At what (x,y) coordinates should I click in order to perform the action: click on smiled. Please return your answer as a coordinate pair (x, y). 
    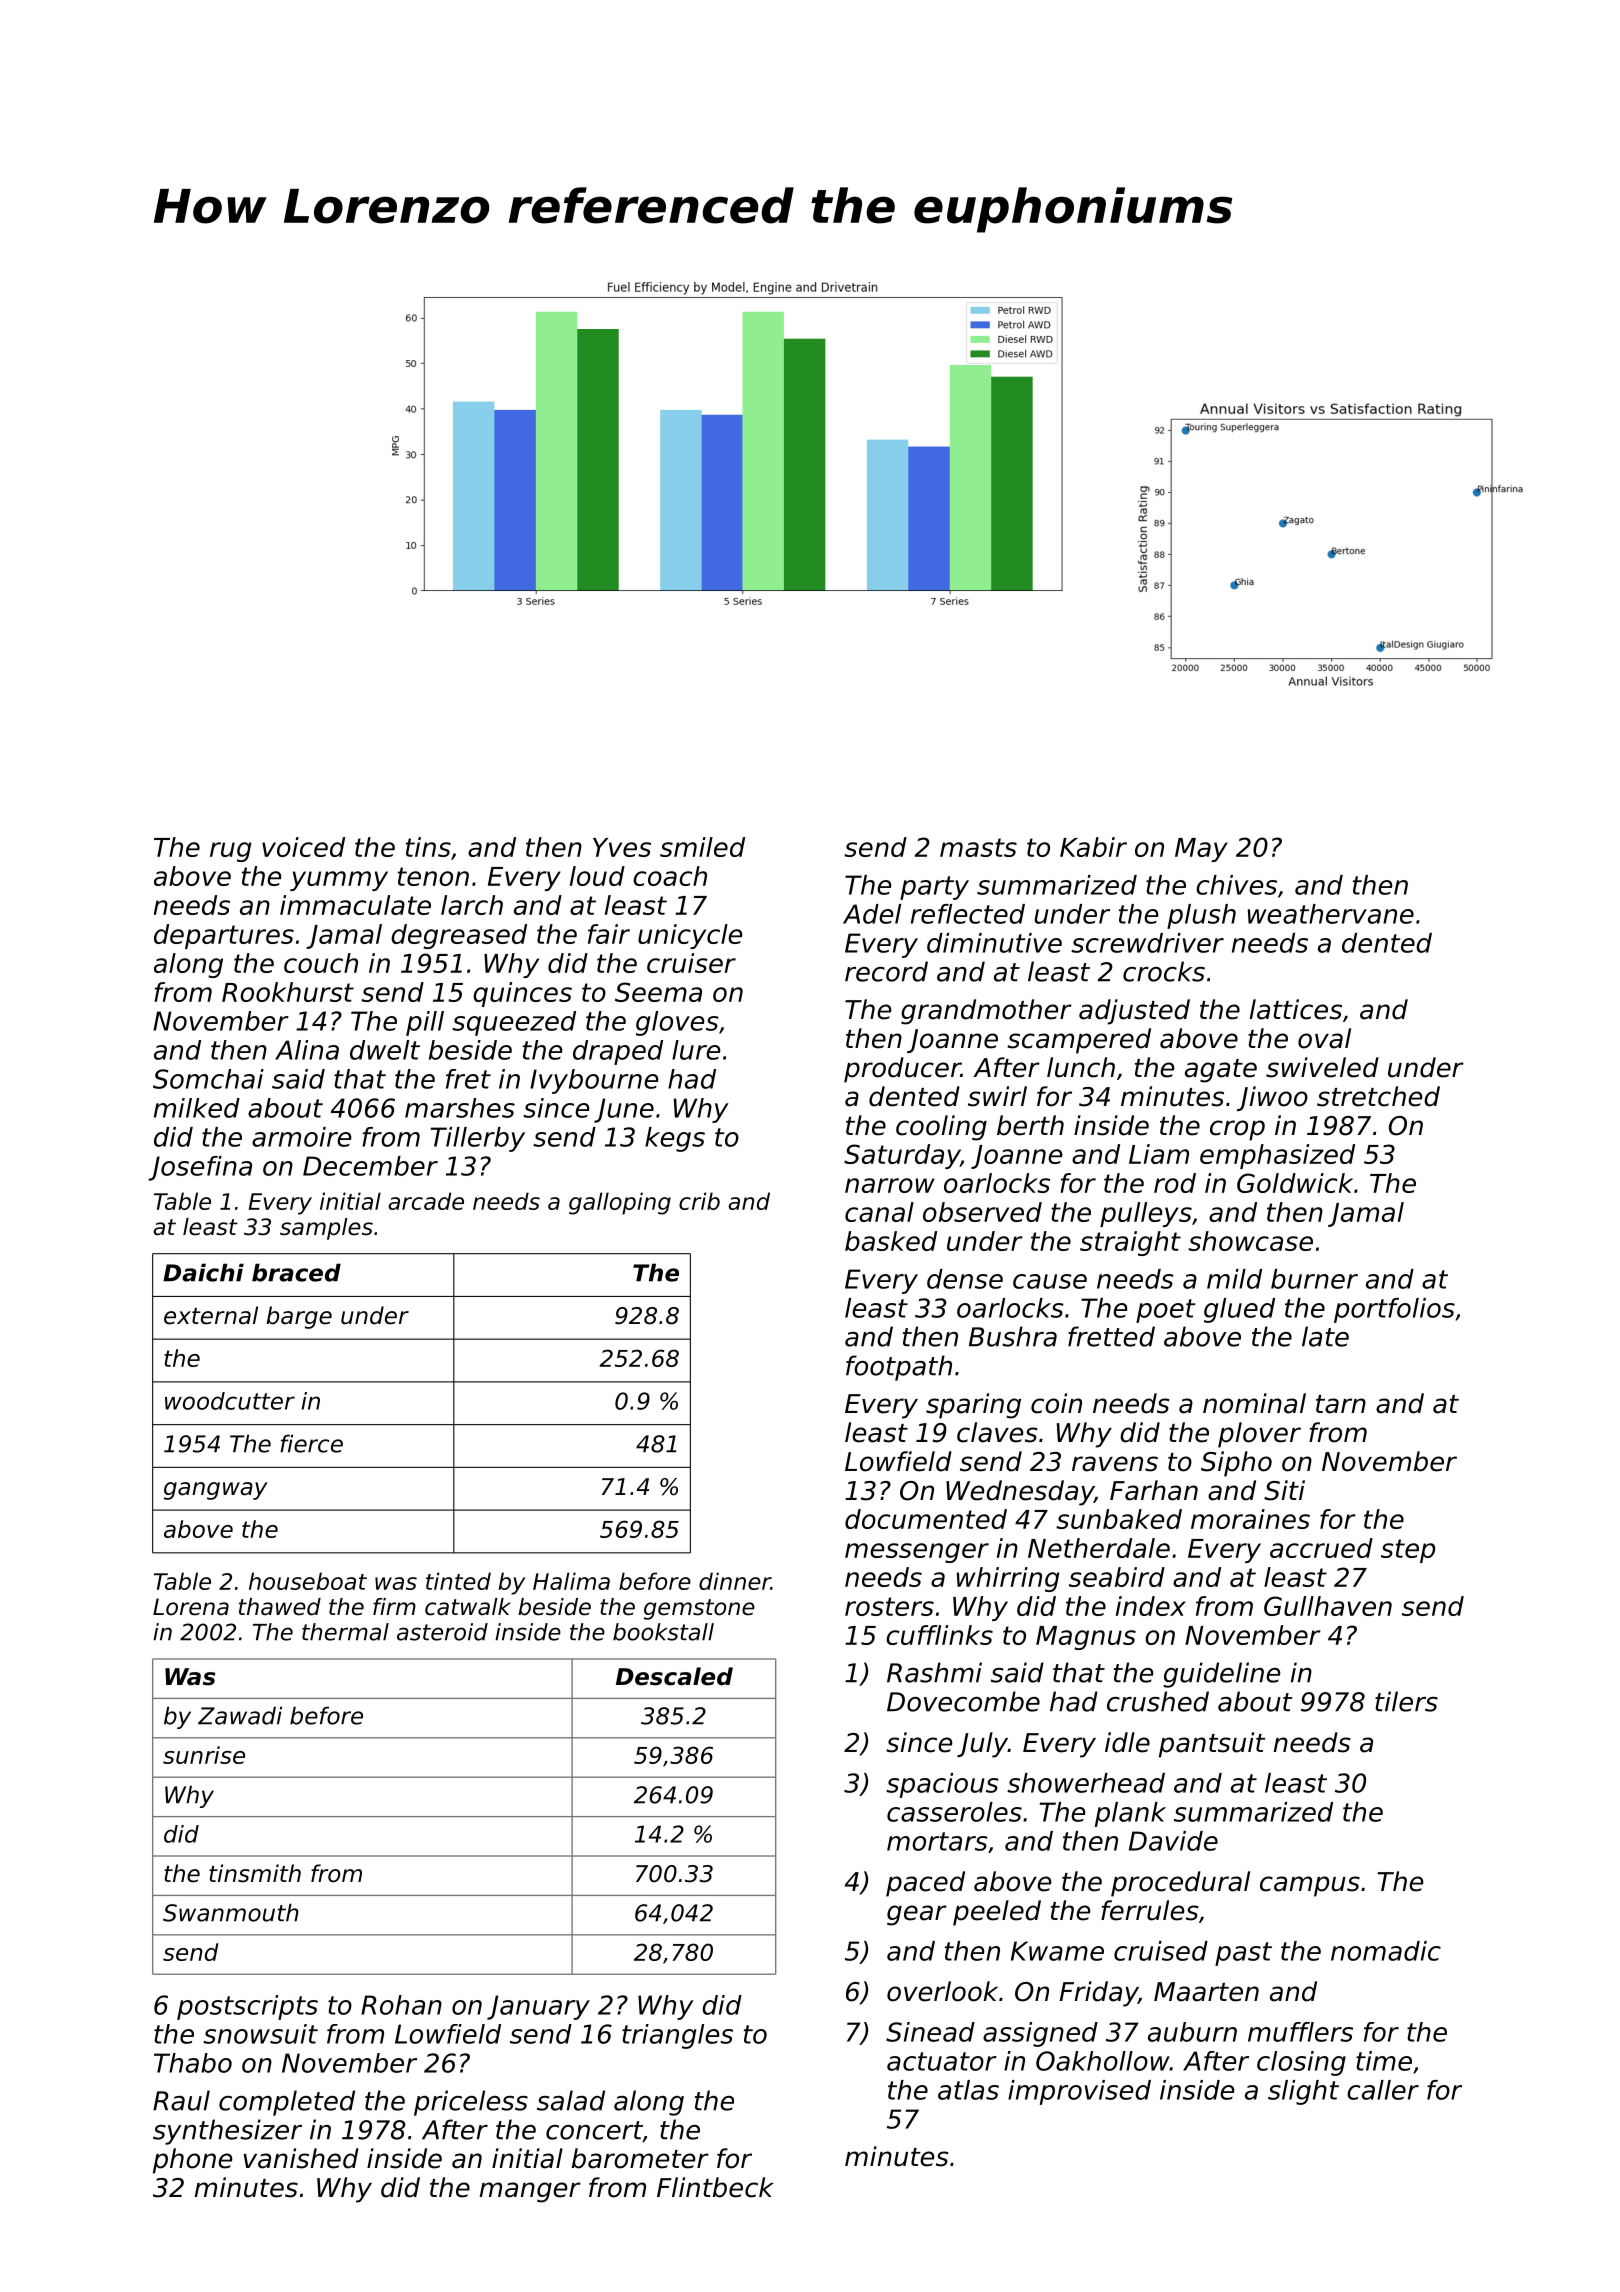
    Looking at the image, I should click on (702, 847).
